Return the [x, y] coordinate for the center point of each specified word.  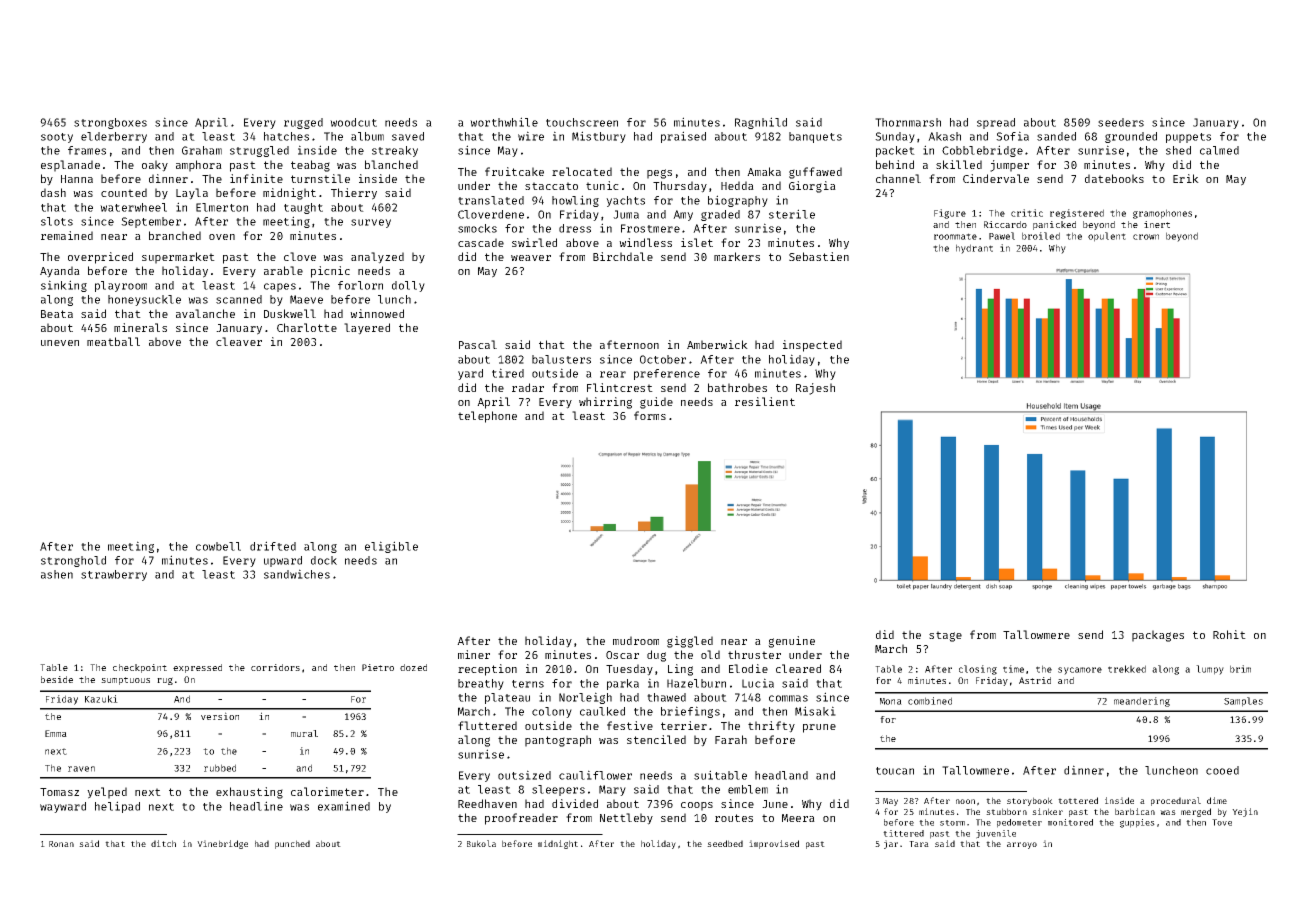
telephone [487, 417]
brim [1240, 669]
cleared [798, 668]
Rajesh [815, 389]
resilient [765, 401]
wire [531, 136]
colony [552, 712]
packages [1158, 636]
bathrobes [737, 387]
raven [81, 769]
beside [57, 679]
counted [124, 192]
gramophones [1162, 214]
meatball [113, 341]
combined [930, 701]
